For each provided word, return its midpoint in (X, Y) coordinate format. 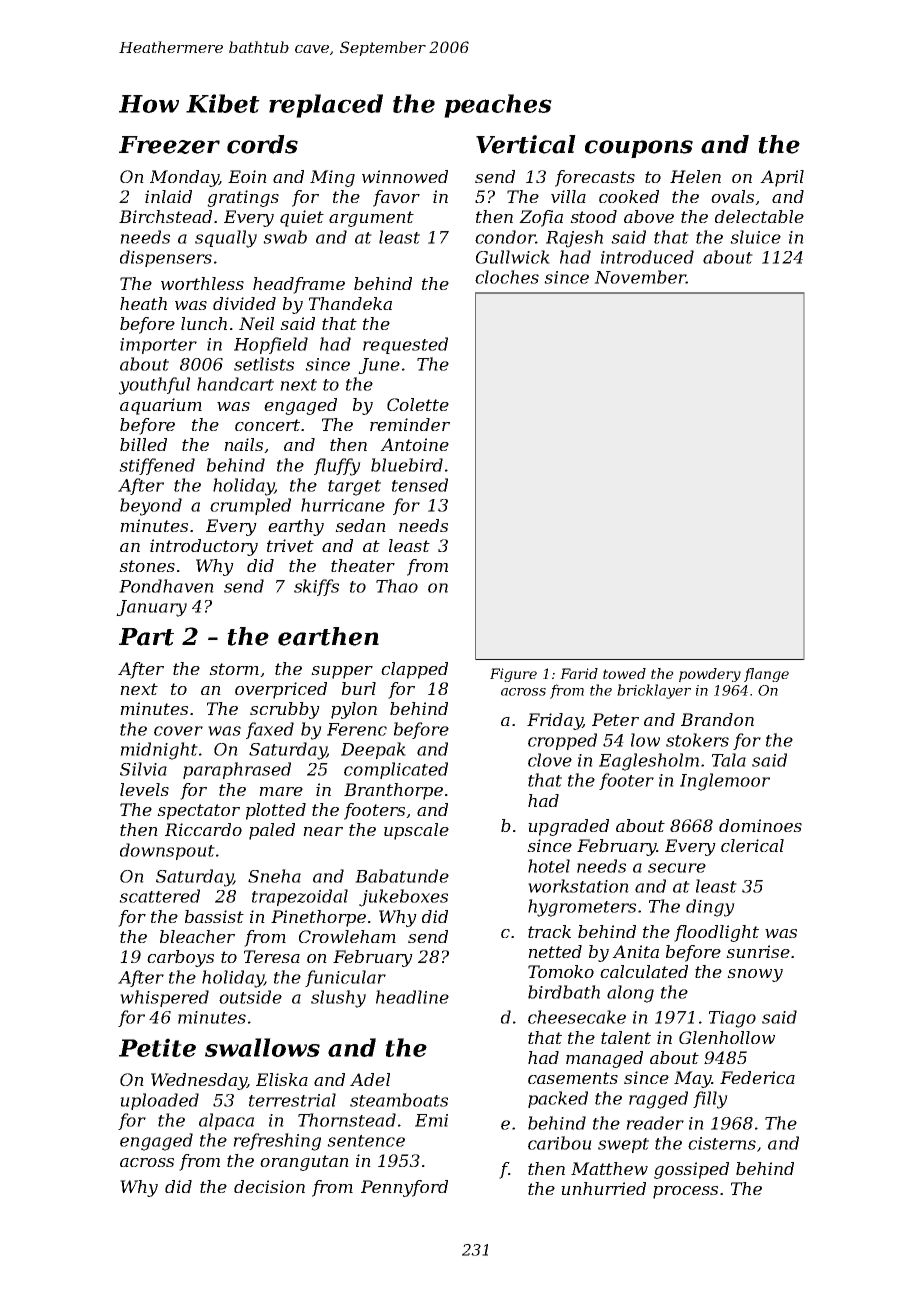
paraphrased (237, 770)
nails (243, 444)
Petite (157, 1047)
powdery (710, 675)
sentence (366, 1141)
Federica (757, 1077)
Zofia (541, 218)
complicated (396, 770)
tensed (420, 485)
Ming (332, 178)
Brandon (717, 719)
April (782, 178)
